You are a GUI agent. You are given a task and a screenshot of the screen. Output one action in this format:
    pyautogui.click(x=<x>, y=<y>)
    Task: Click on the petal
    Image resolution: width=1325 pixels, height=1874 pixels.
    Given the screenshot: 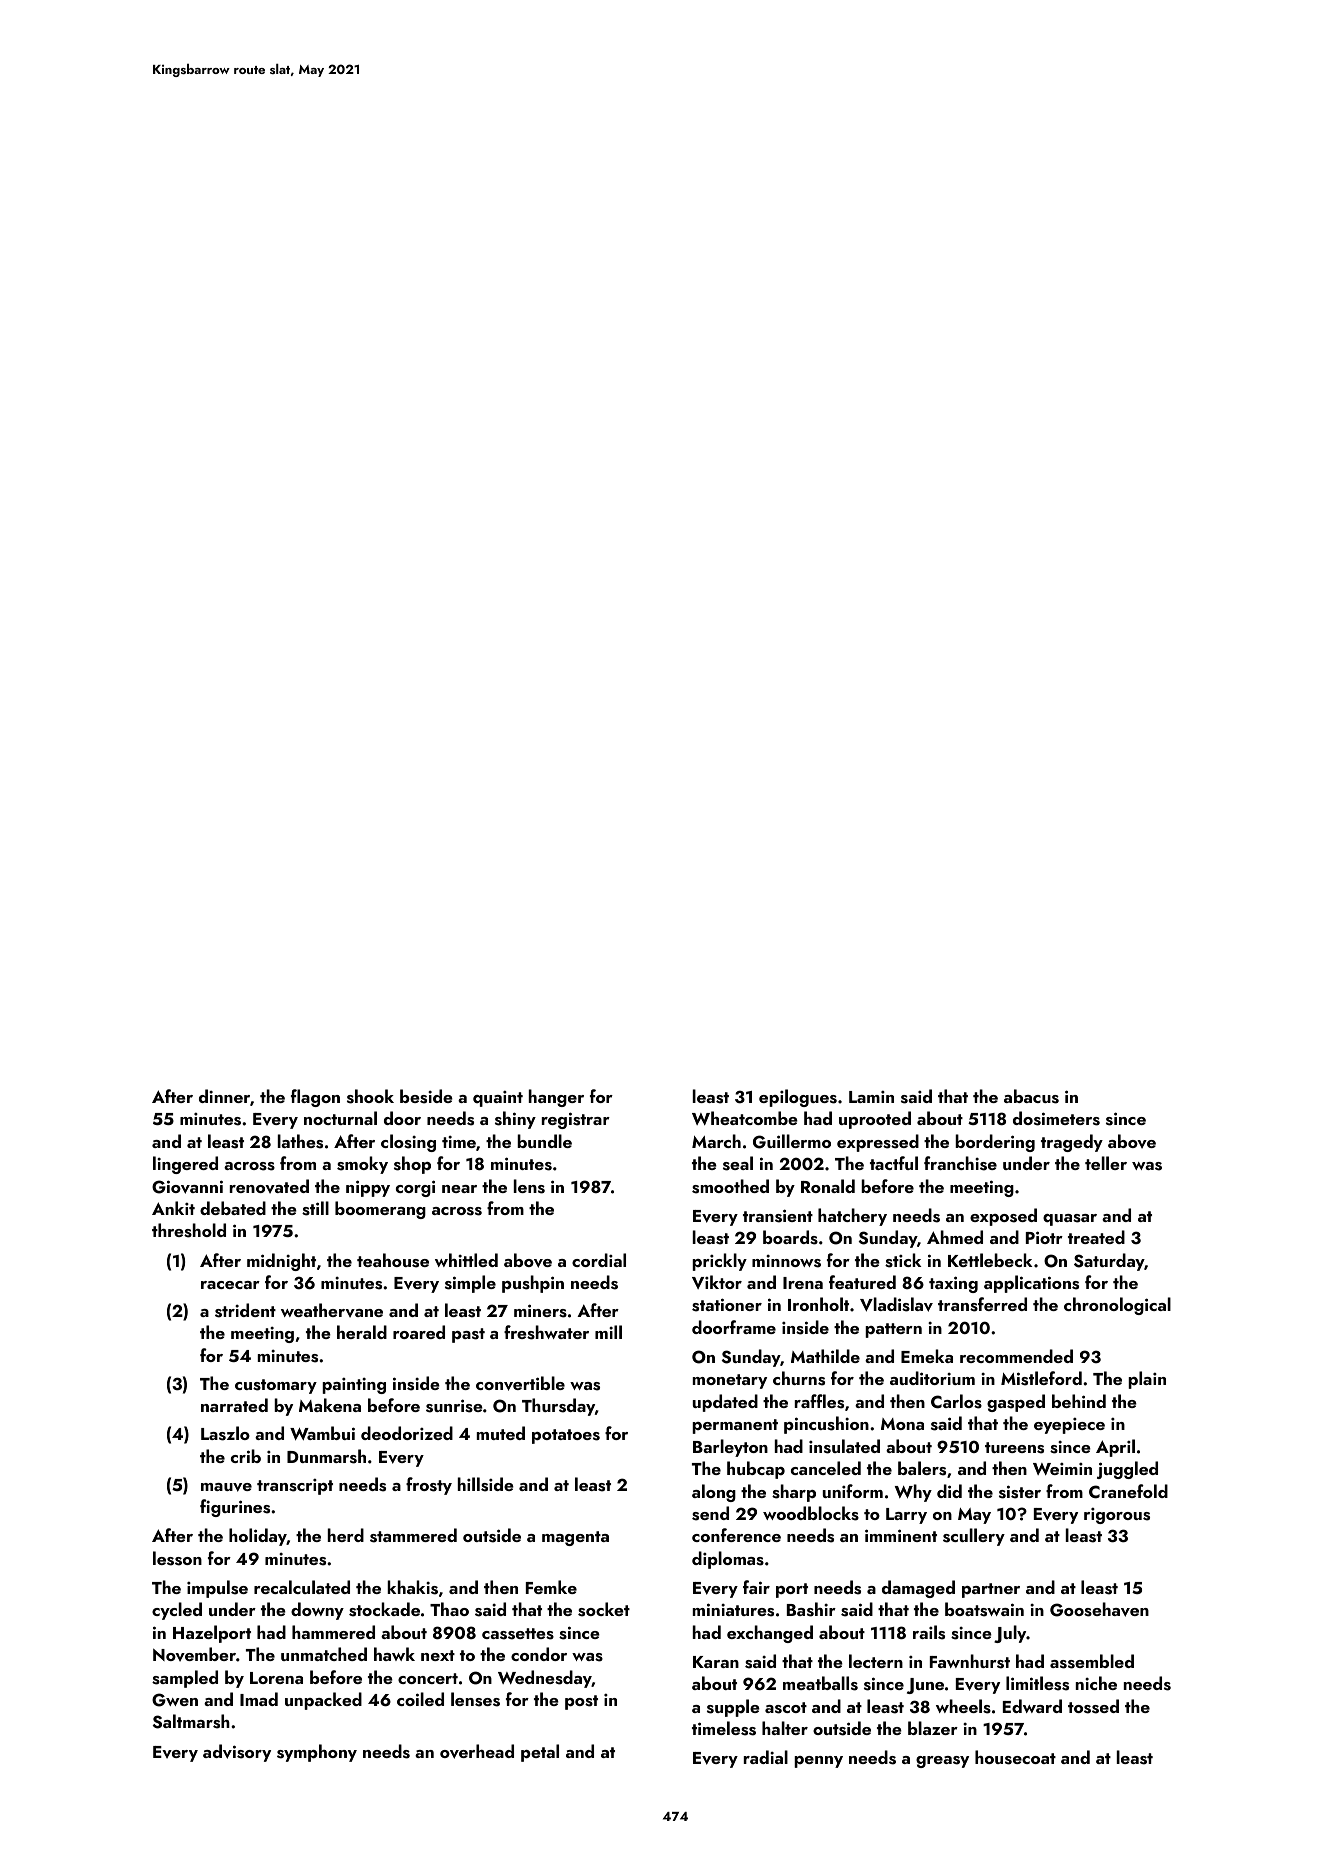 What is the action you would take?
    pyautogui.click(x=540, y=1753)
